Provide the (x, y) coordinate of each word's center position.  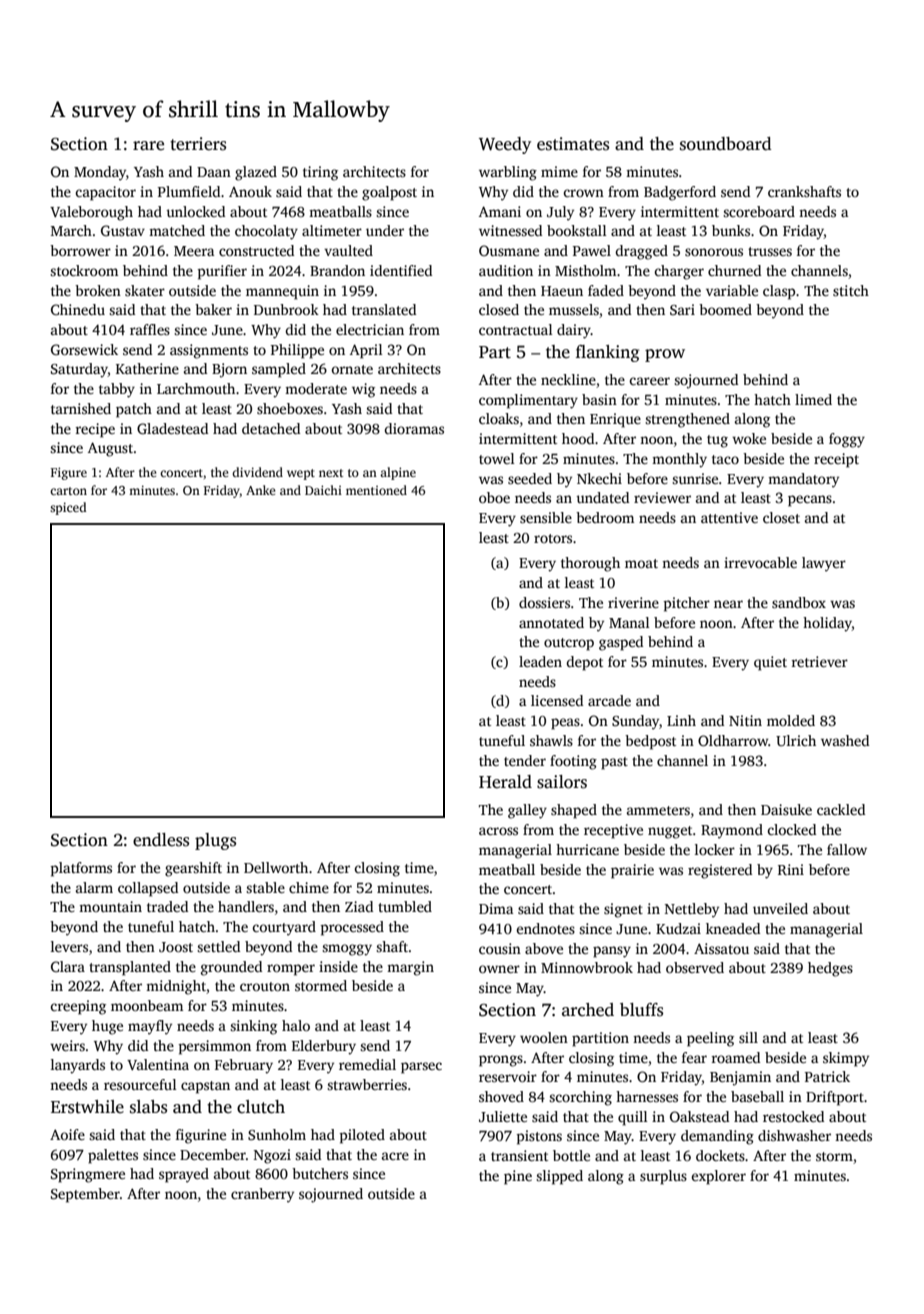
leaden (540, 661)
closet (781, 517)
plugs (215, 841)
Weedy (505, 145)
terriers (198, 144)
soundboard (726, 144)
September (85, 1195)
